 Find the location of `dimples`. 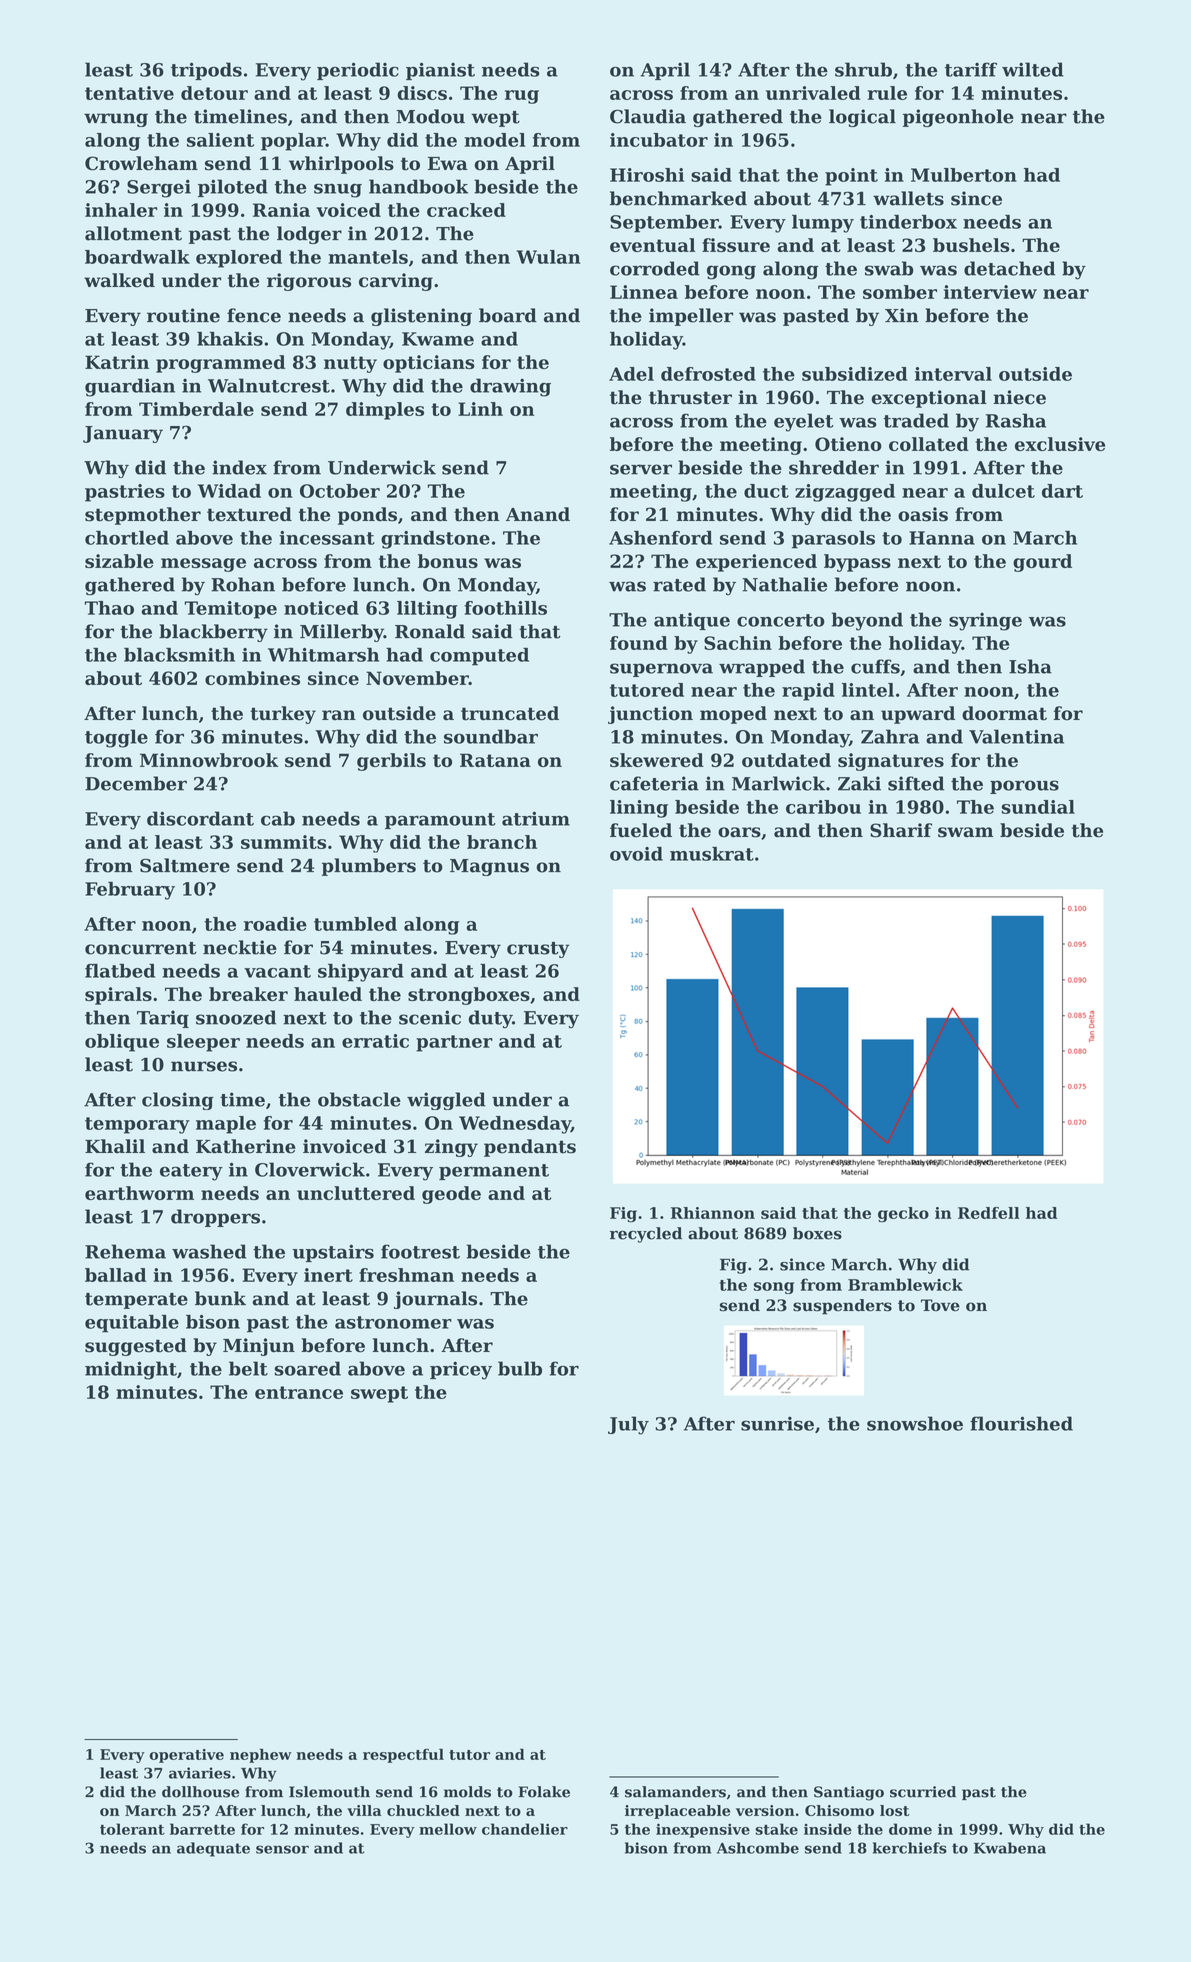

dimples is located at coordinates (385, 411).
